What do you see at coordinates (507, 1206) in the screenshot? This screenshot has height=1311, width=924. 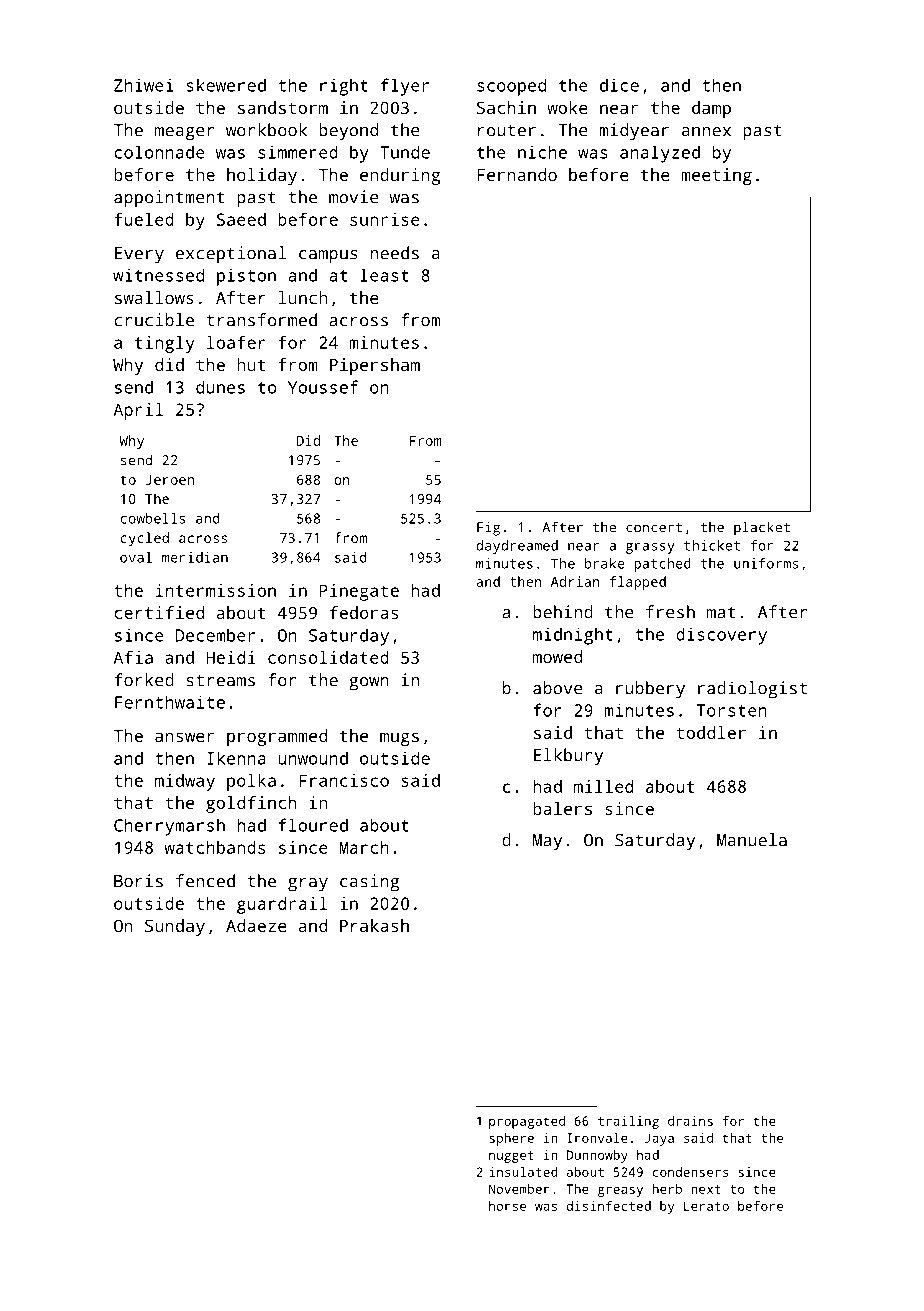 I see `horse` at bounding box center [507, 1206].
